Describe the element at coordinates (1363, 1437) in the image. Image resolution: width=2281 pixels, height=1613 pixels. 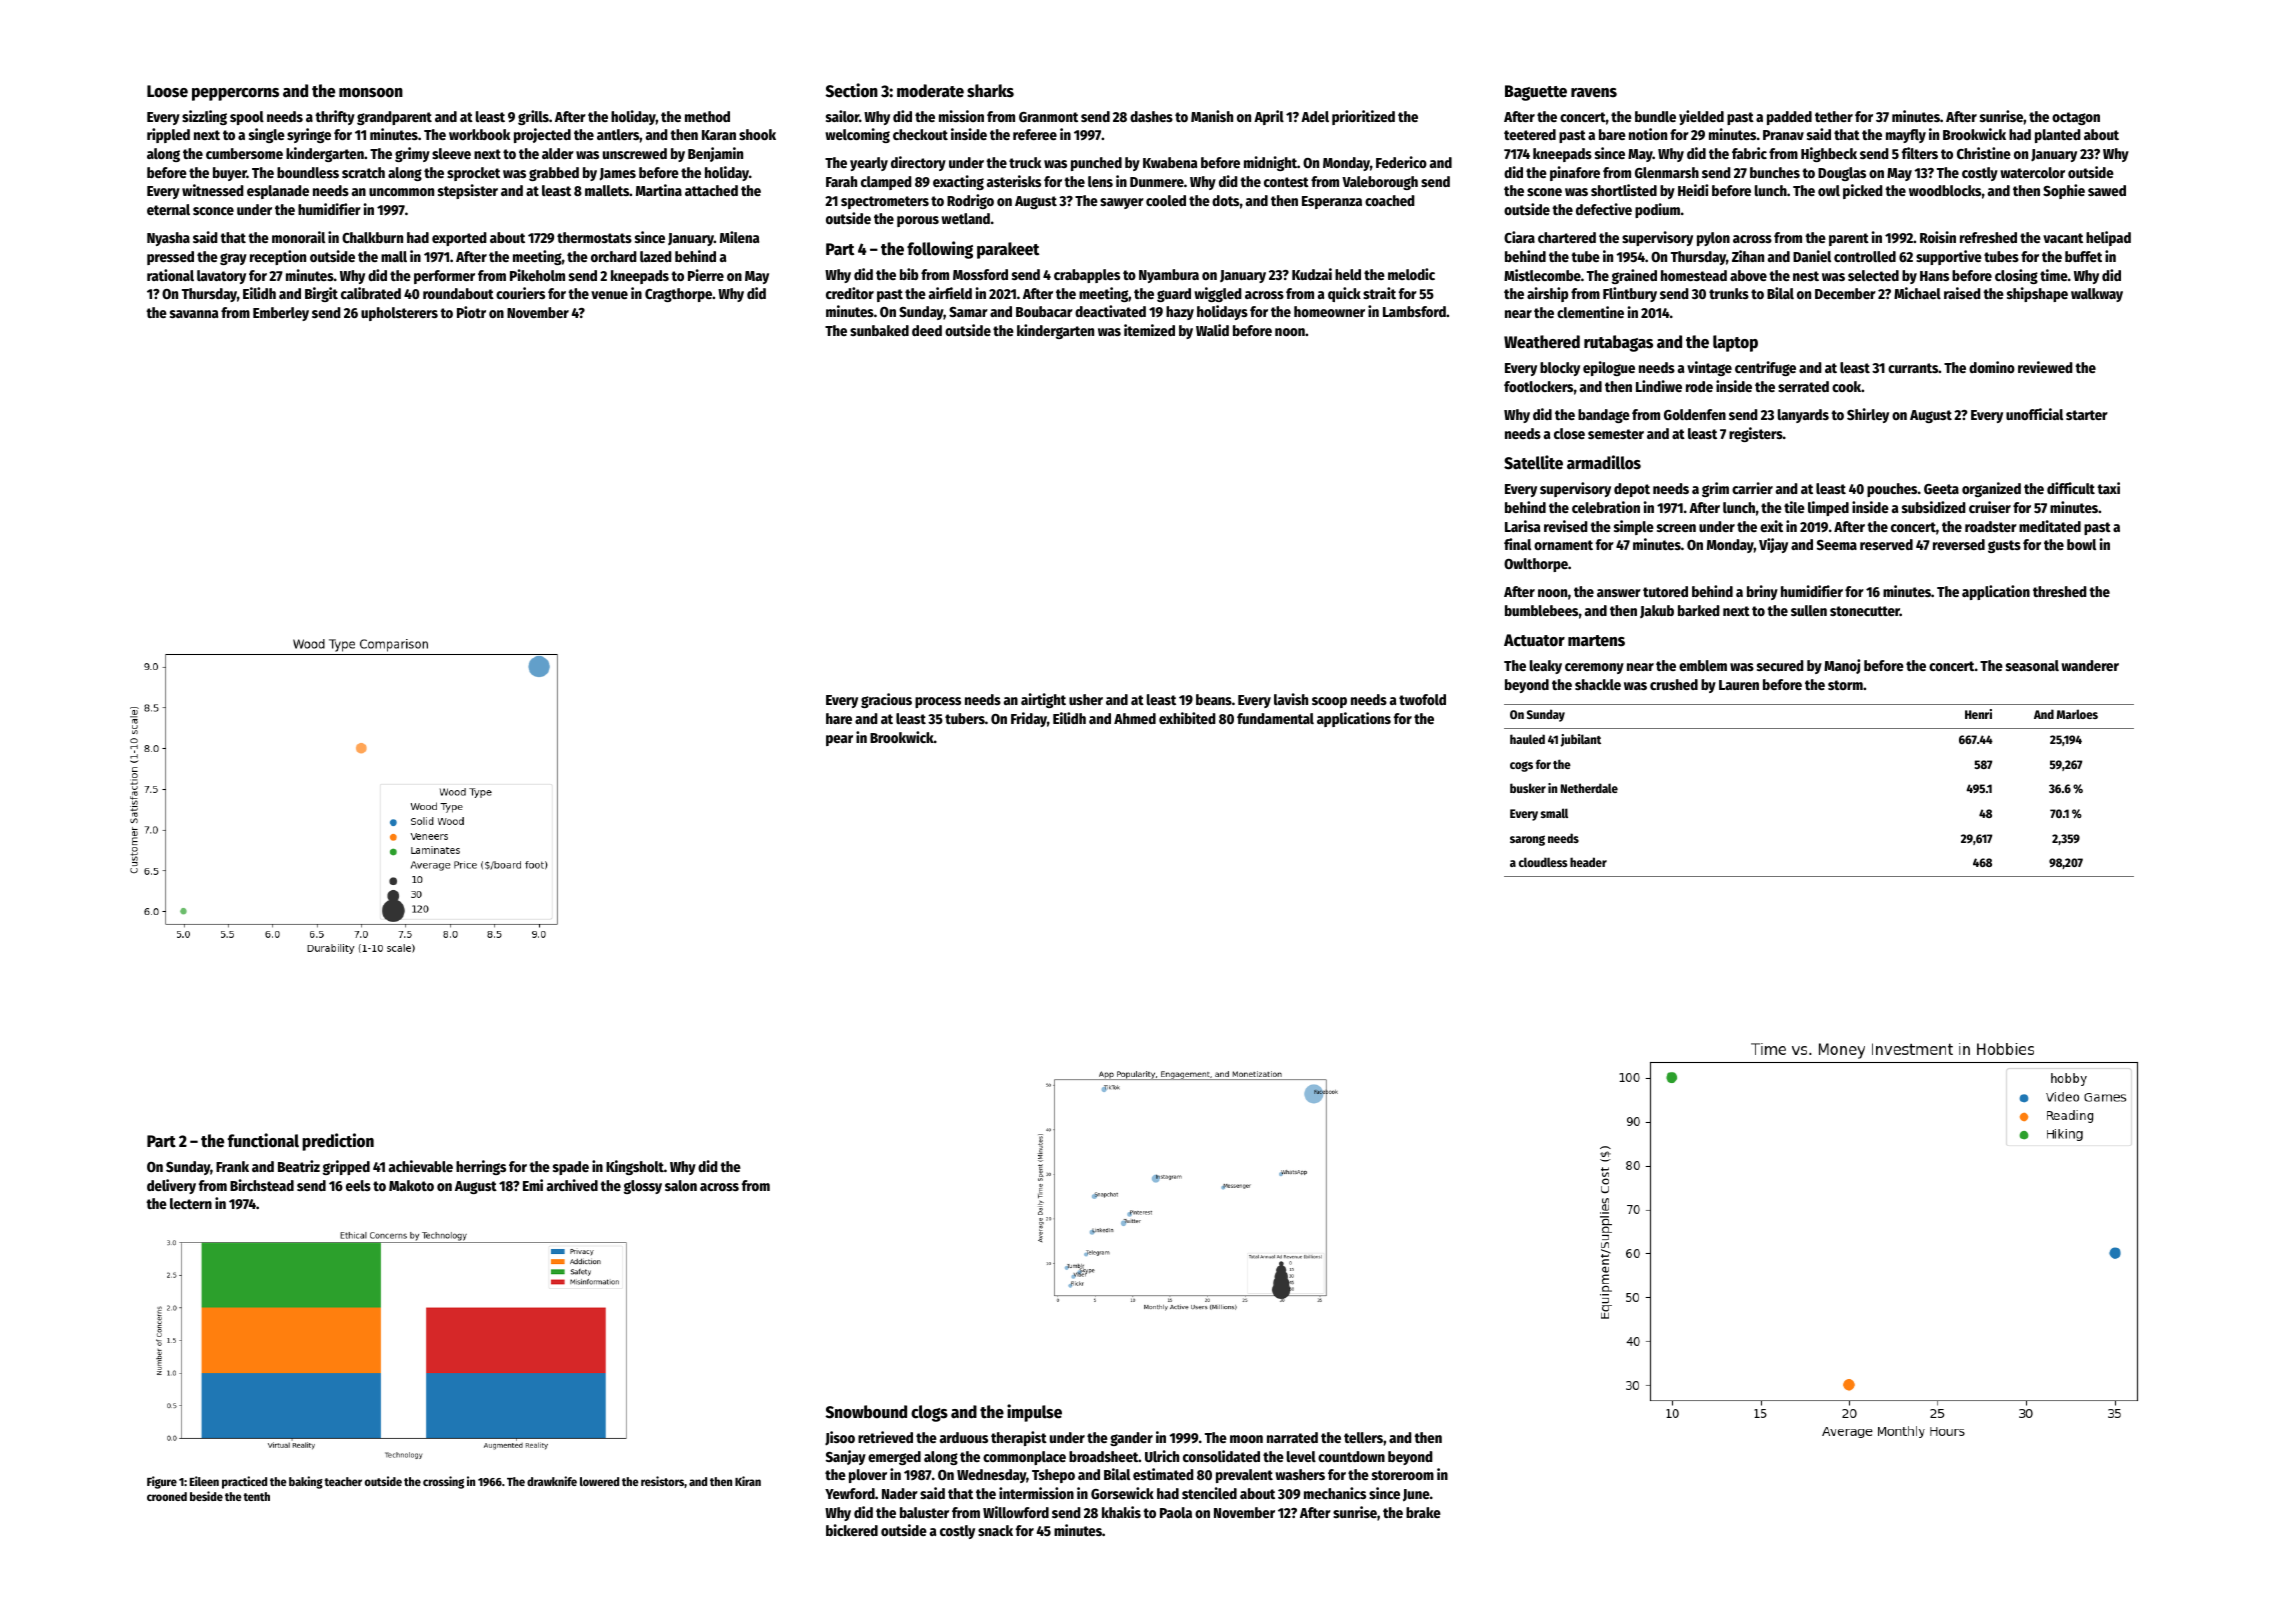
I see `tellers` at that location.
